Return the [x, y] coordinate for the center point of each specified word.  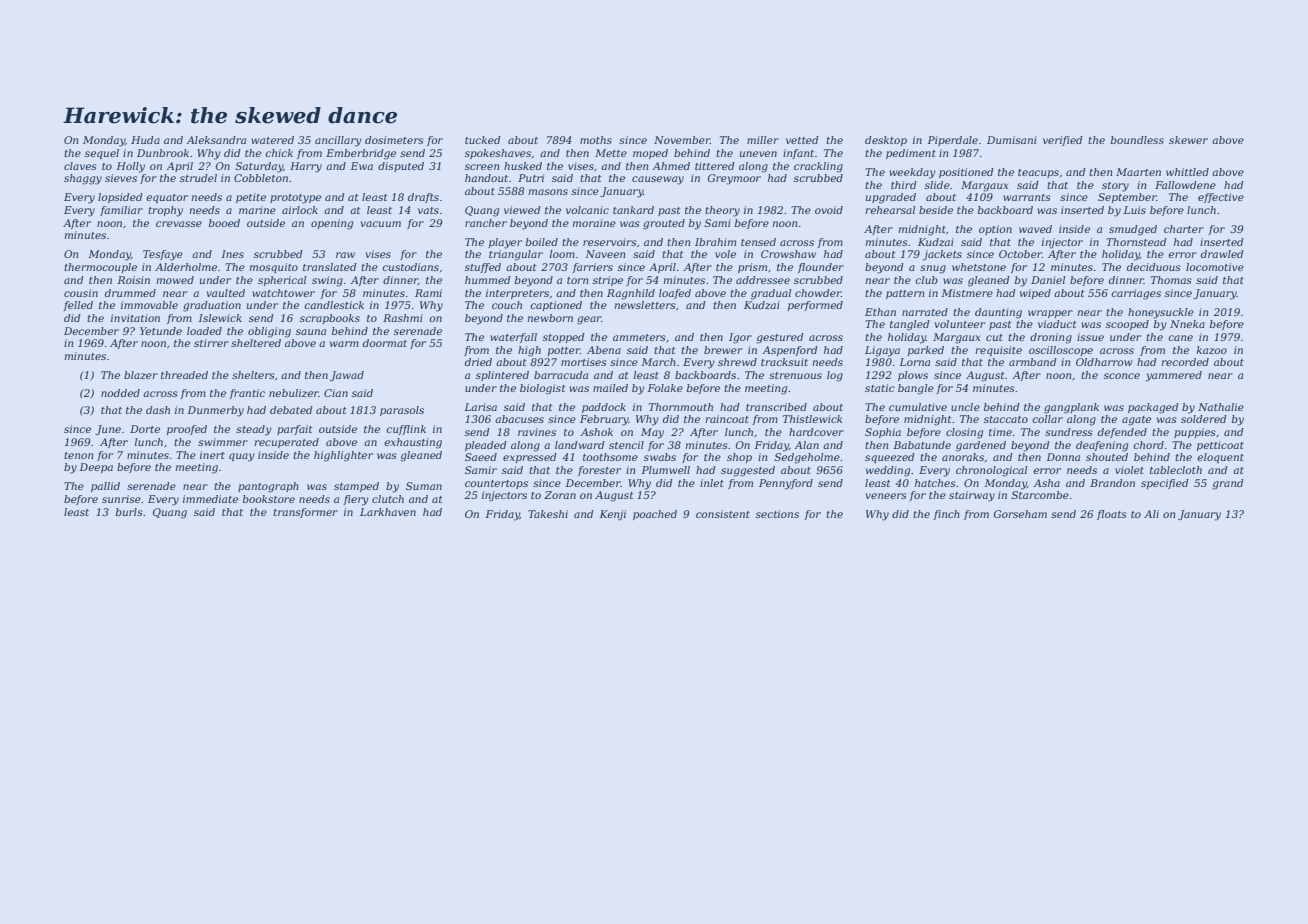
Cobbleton [261, 178]
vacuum [380, 224]
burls [129, 512]
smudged [1133, 230]
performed [815, 306]
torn [577, 280]
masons [548, 192]
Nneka [1187, 324]
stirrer [211, 343]
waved [1035, 229]
